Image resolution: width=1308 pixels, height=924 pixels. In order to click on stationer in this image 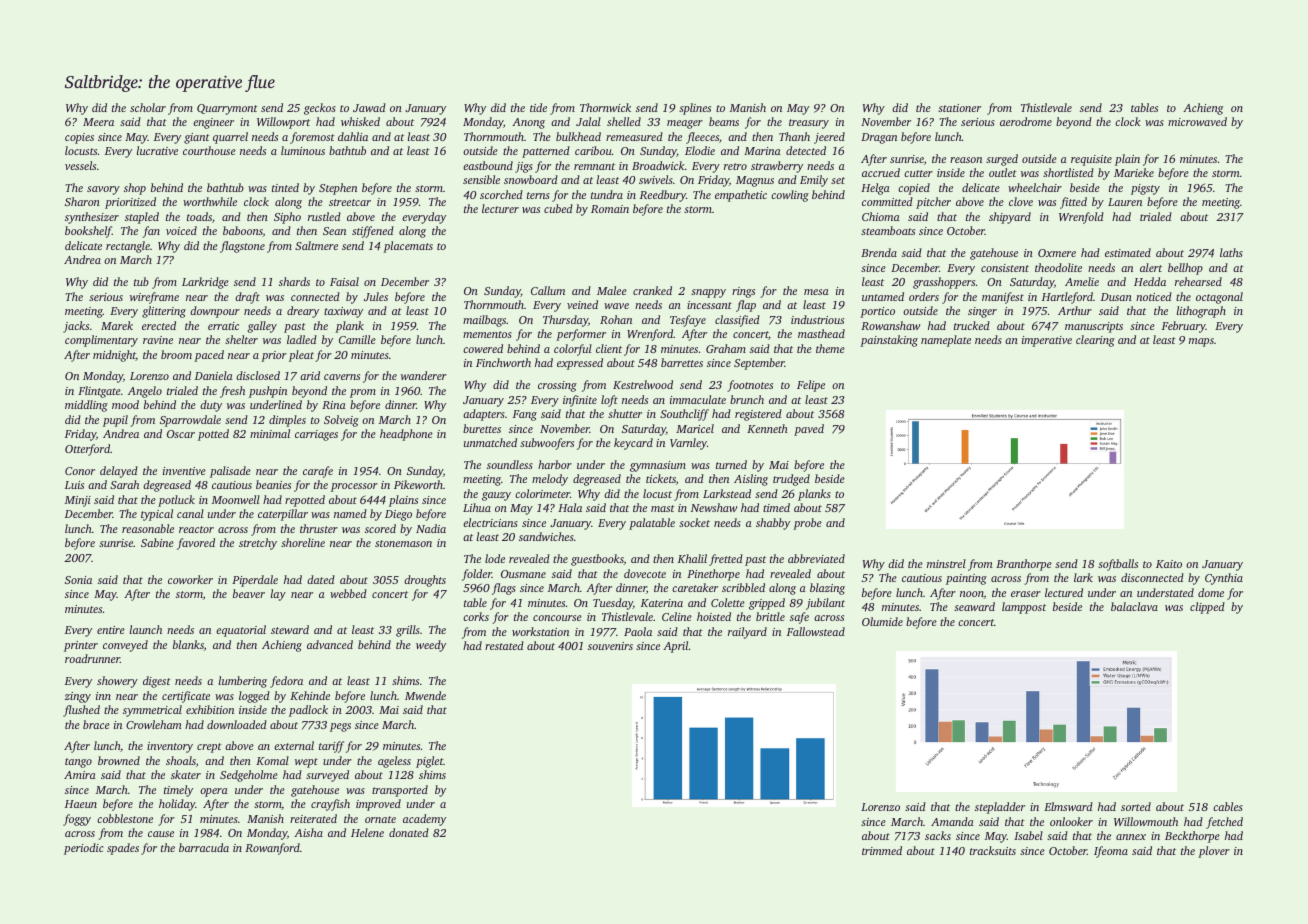, I will do `click(959, 108)`.
